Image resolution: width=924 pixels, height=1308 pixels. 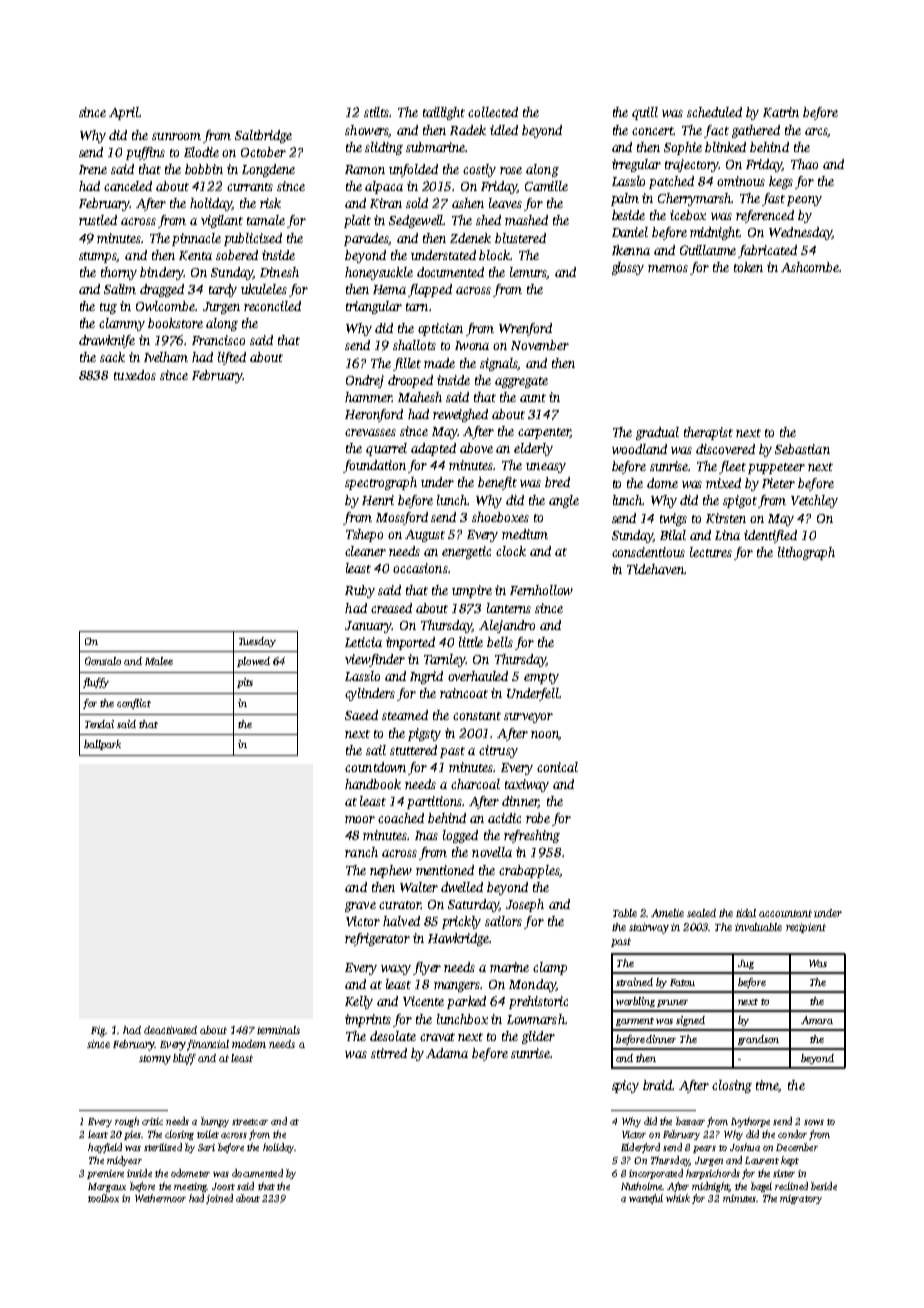 I want to click on Tuesday, so click(x=257, y=642).
